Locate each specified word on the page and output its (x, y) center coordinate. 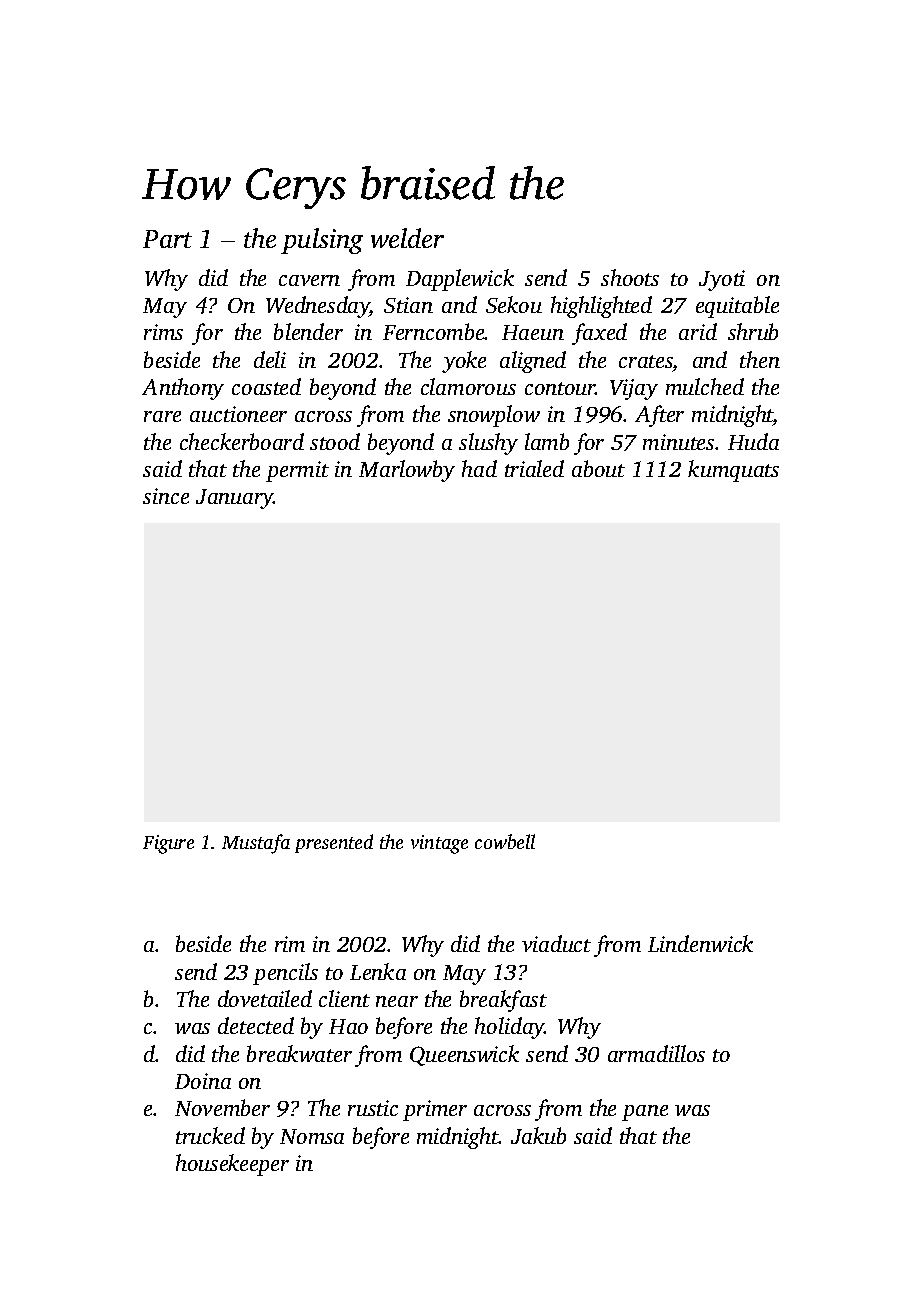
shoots (630, 277)
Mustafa (256, 844)
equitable (737, 307)
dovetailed (265, 998)
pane (645, 1113)
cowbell (505, 841)
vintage (439, 844)
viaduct (556, 943)
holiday (510, 1028)
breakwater (299, 1053)
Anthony (183, 389)
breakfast (503, 1001)
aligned (533, 362)
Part (167, 239)
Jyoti (722, 280)
